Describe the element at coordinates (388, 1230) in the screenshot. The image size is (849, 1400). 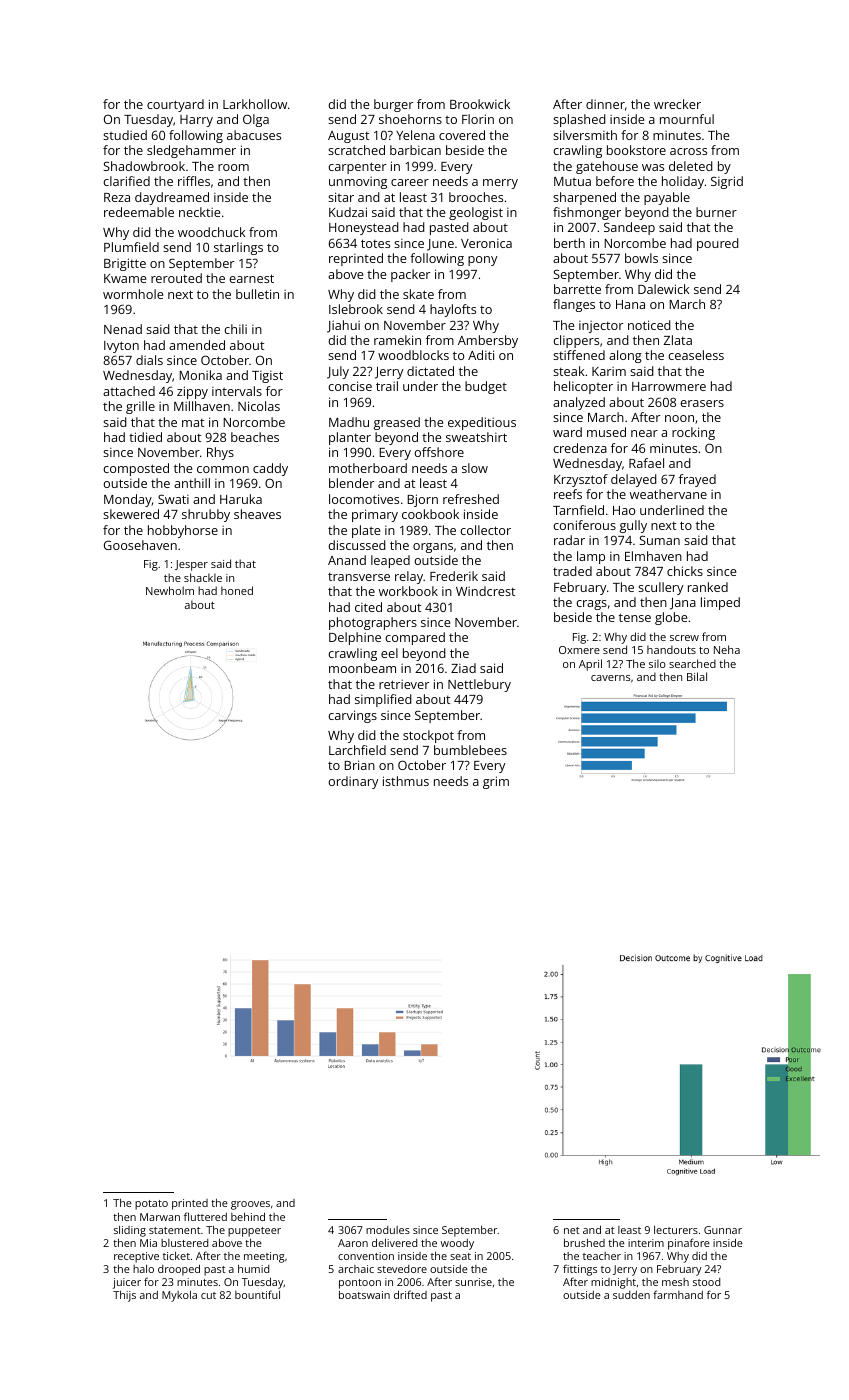
I see `modules` at that location.
